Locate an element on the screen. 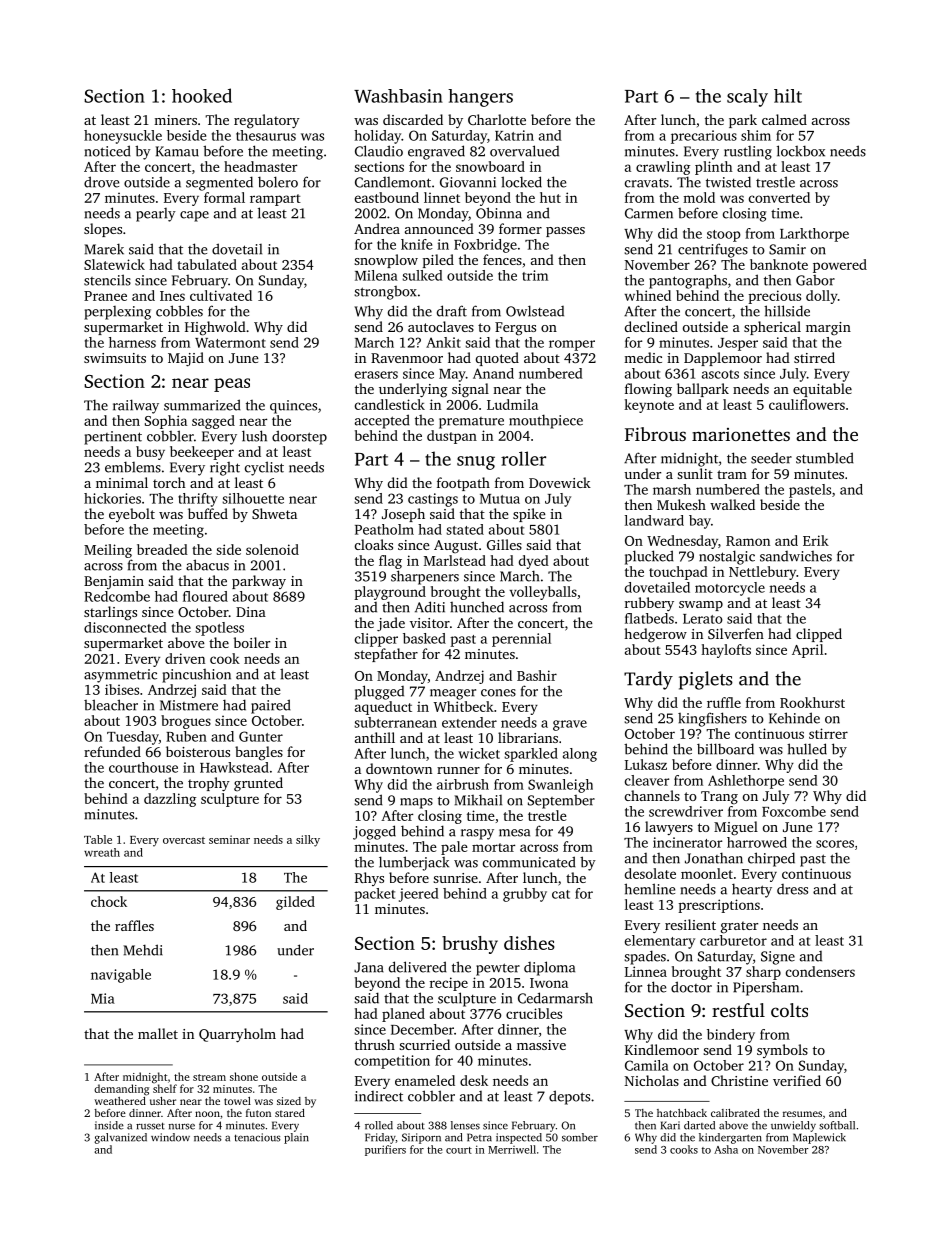 The height and width of the screenshot is (1233, 952). galvanized is located at coordinates (120, 1138).
